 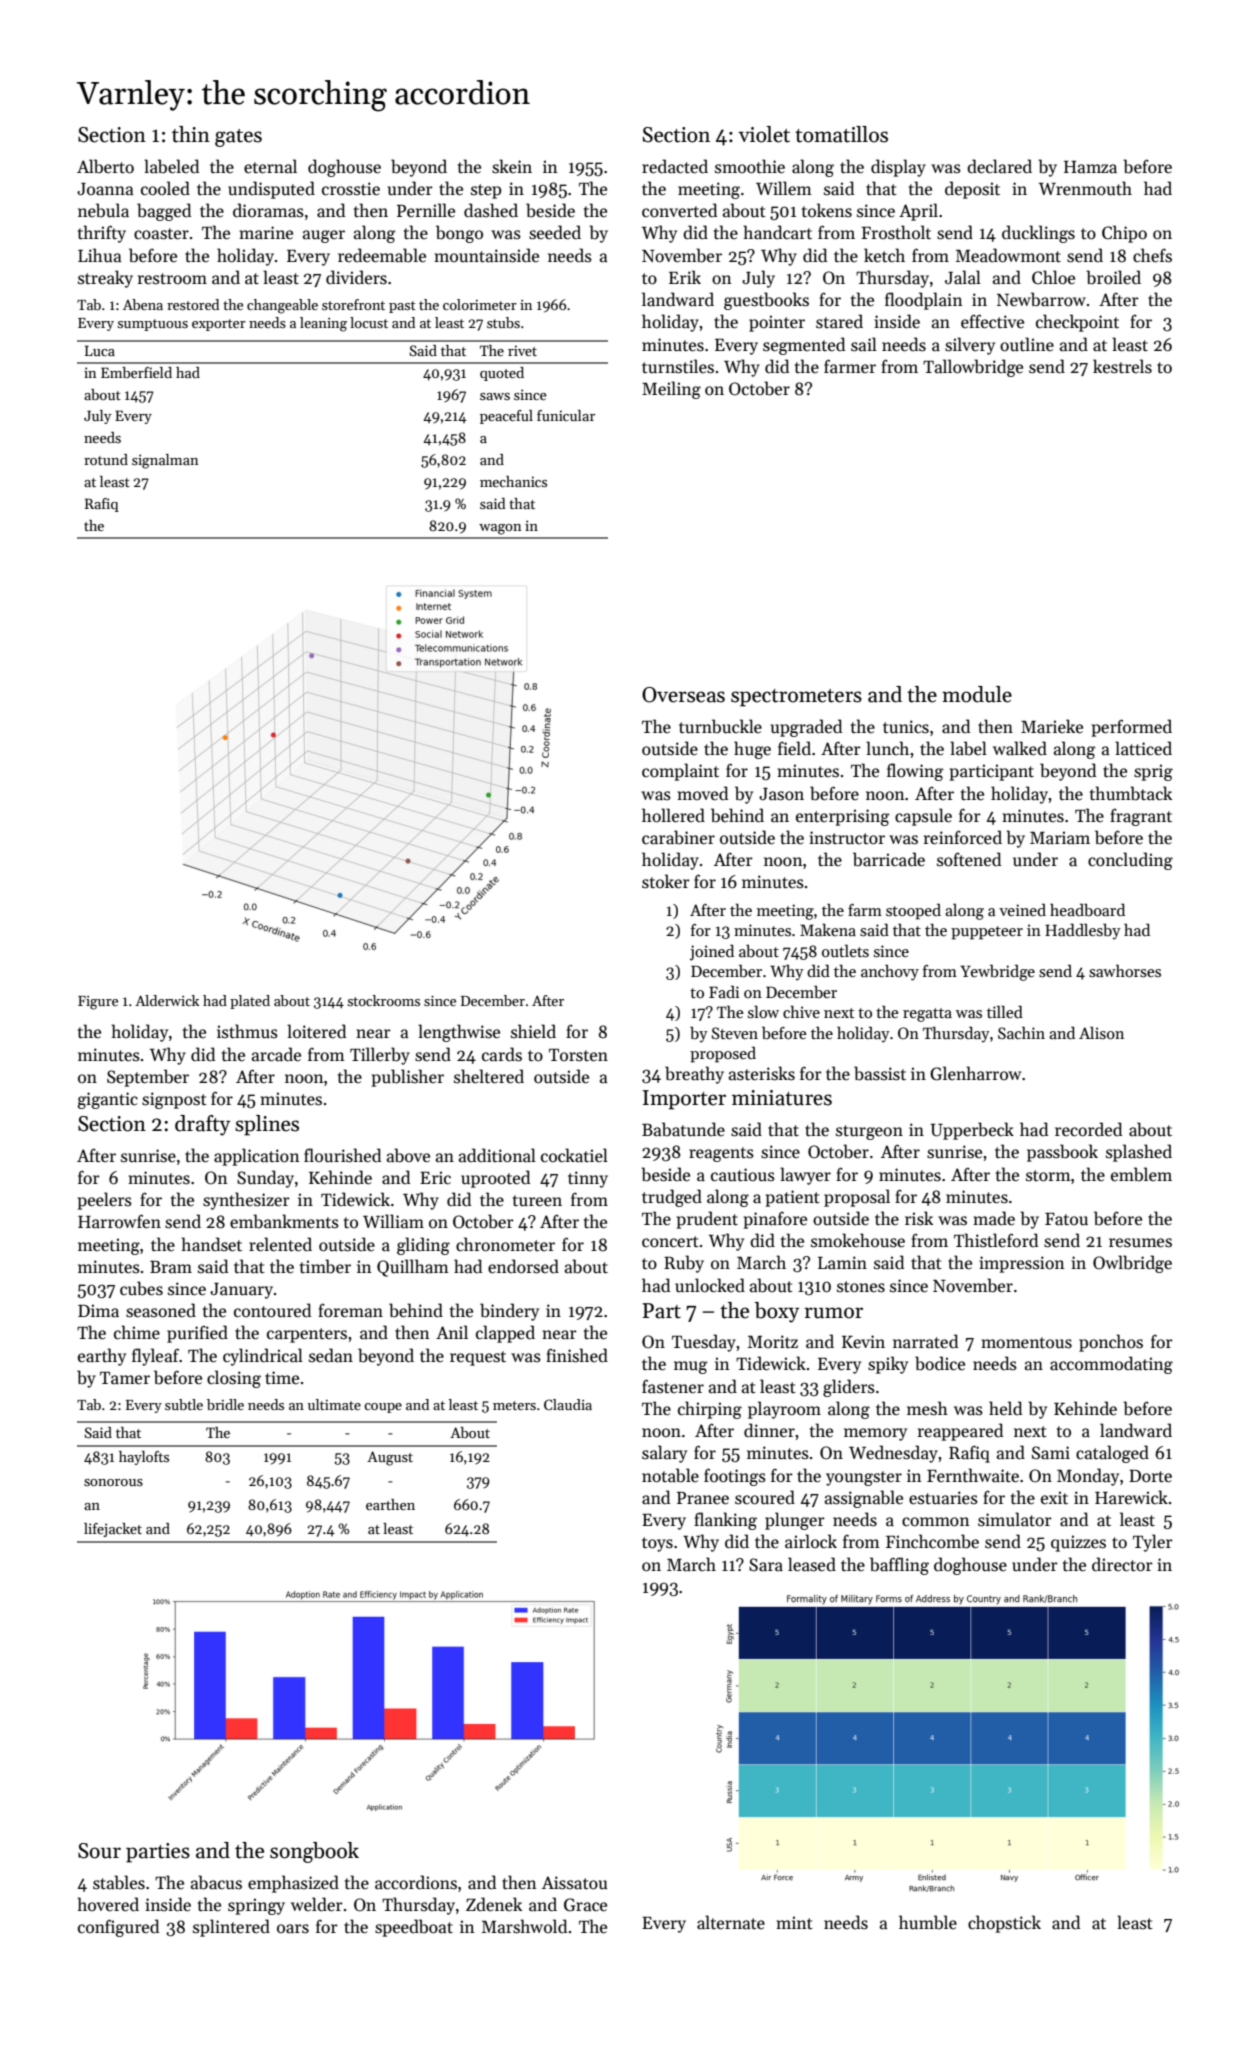 I want to click on rotund, so click(x=106, y=459).
